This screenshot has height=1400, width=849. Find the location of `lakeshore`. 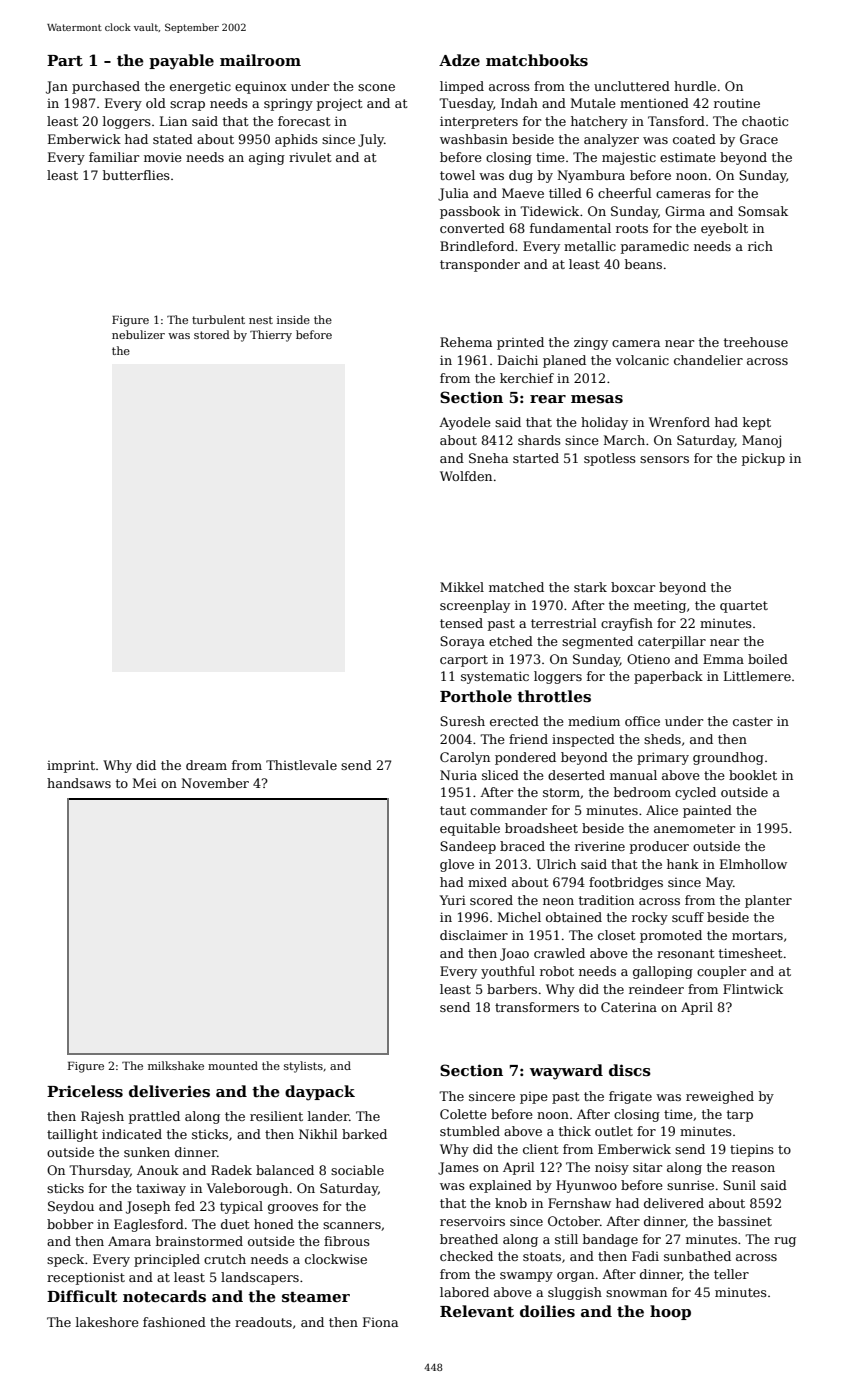

lakeshore is located at coordinates (107, 1322).
